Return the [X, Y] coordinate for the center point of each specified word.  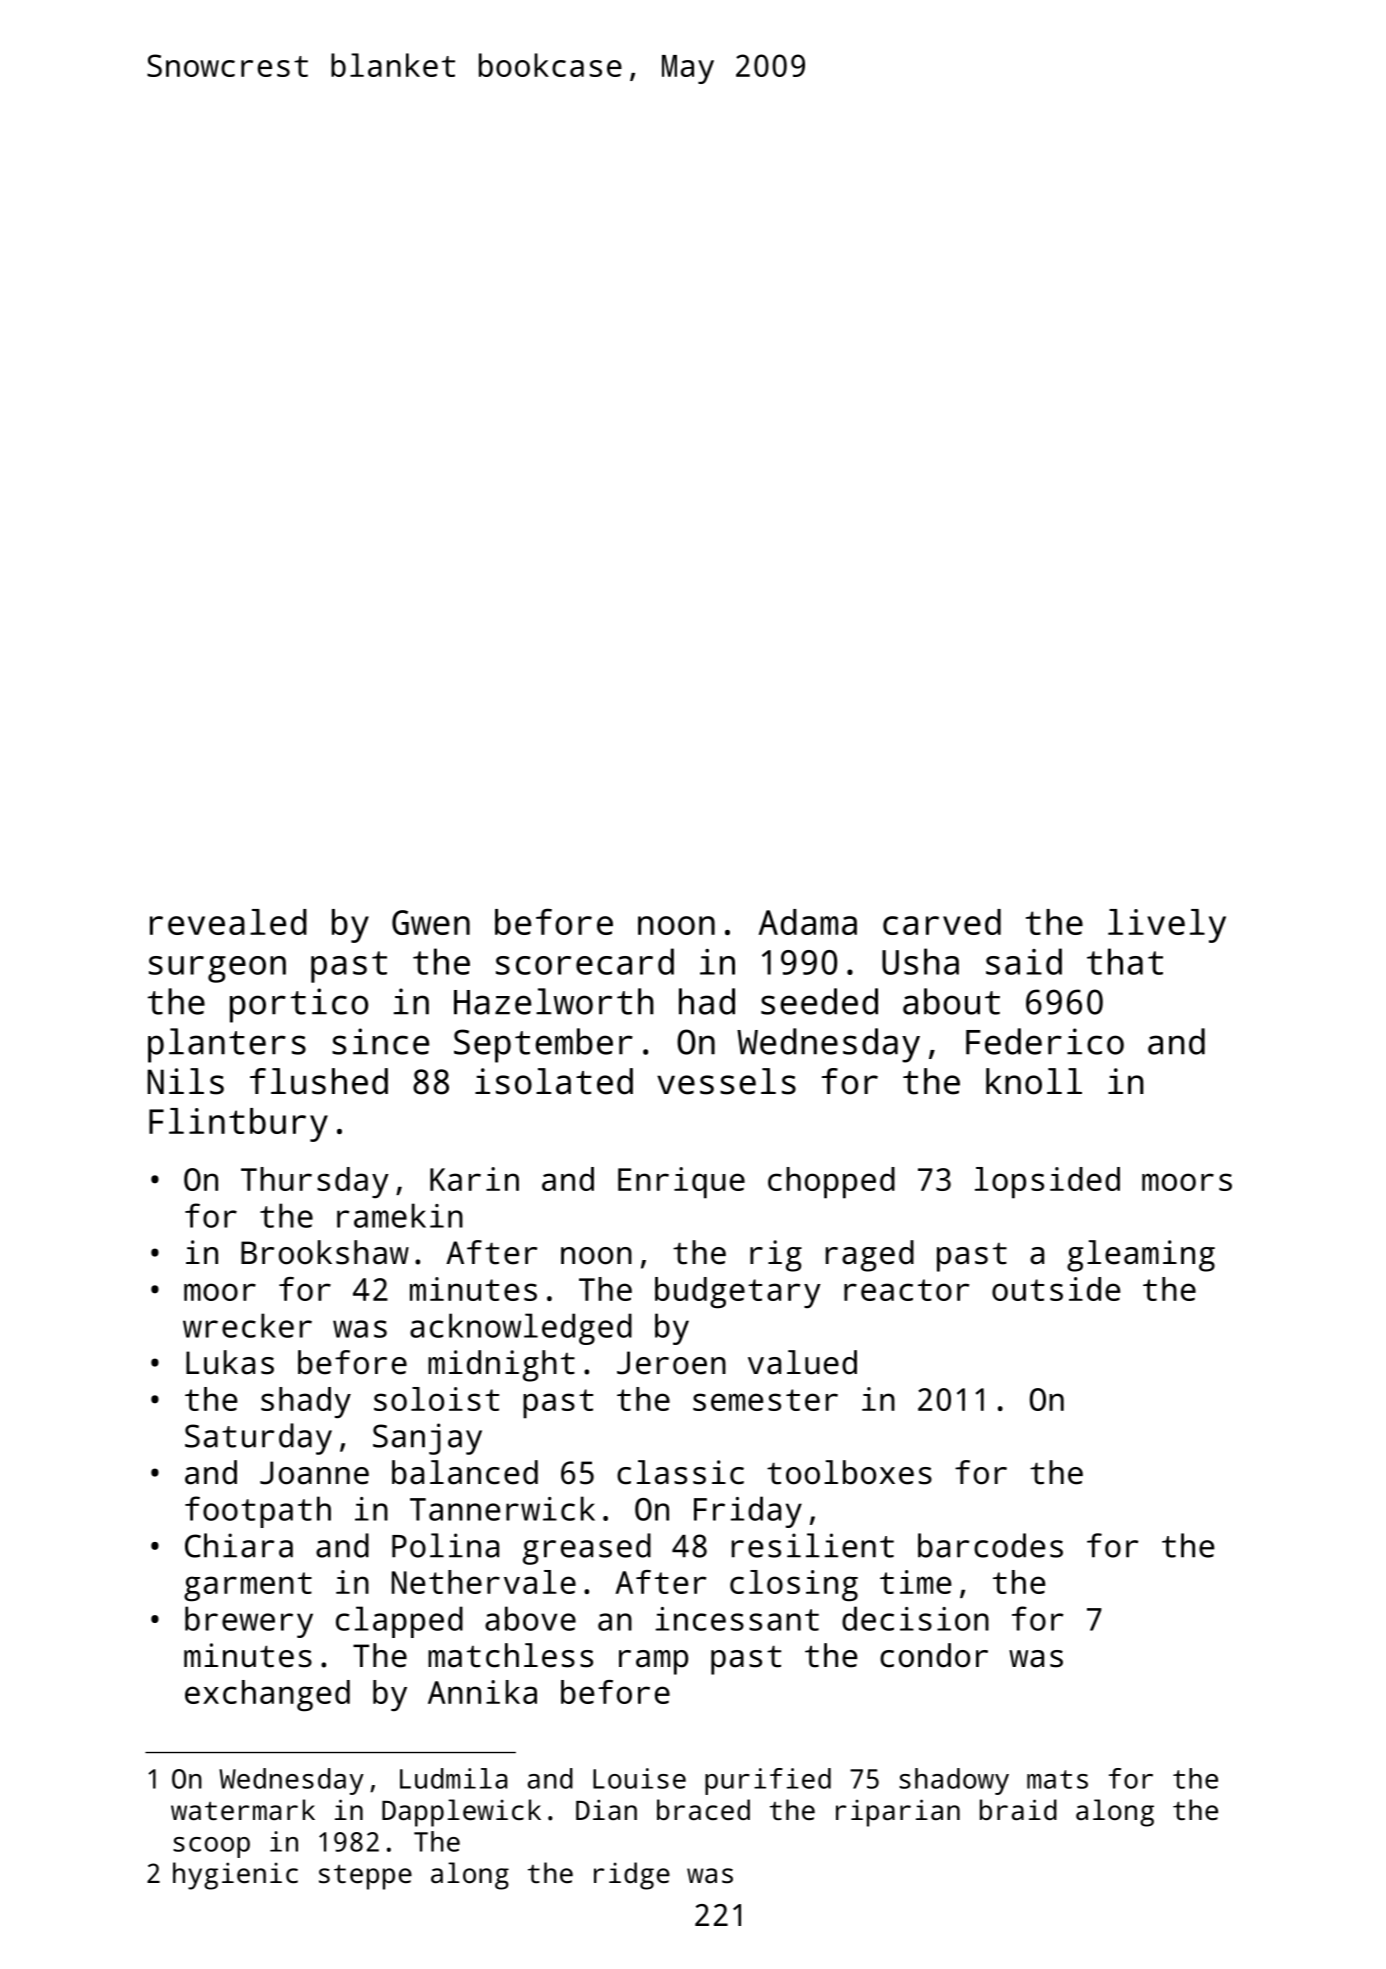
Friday [748, 1512]
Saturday [258, 1439]
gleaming [1141, 1256]
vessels [726, 1081]
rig [776, 1256]
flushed [319, 1081]
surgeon [217, 969]
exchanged [267, 1695]
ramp [653, 1662]
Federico [1045, 1041]
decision [915, 1618]
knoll [1034, 1081]
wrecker [247, 1325]
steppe [365, 1877]
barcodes [990, 1545]
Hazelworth [554, 1001]
